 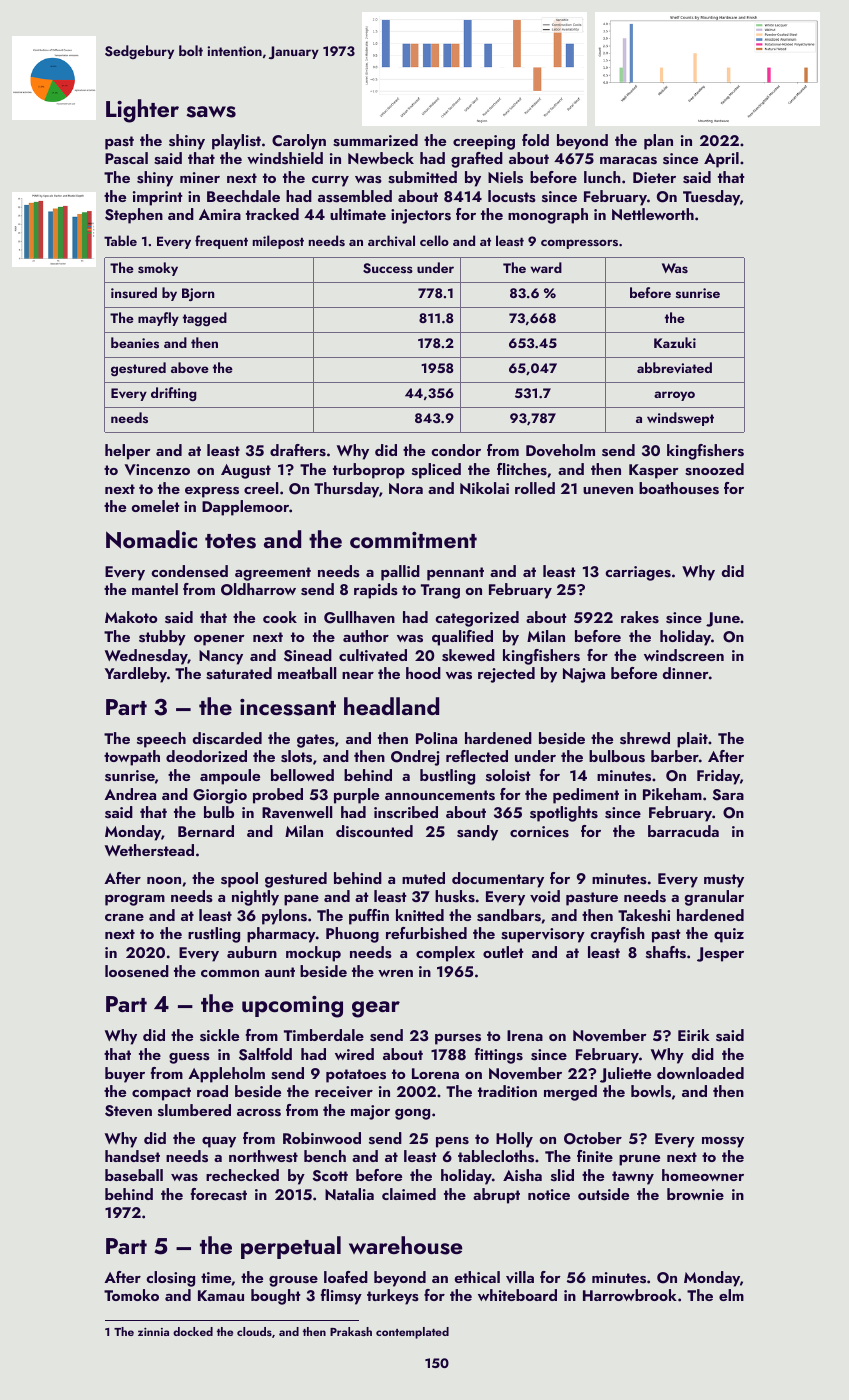 What do you see at coordinates (560, 450) in the screenshot?
I see `Doveholm` at bounding box center [560, 450].
